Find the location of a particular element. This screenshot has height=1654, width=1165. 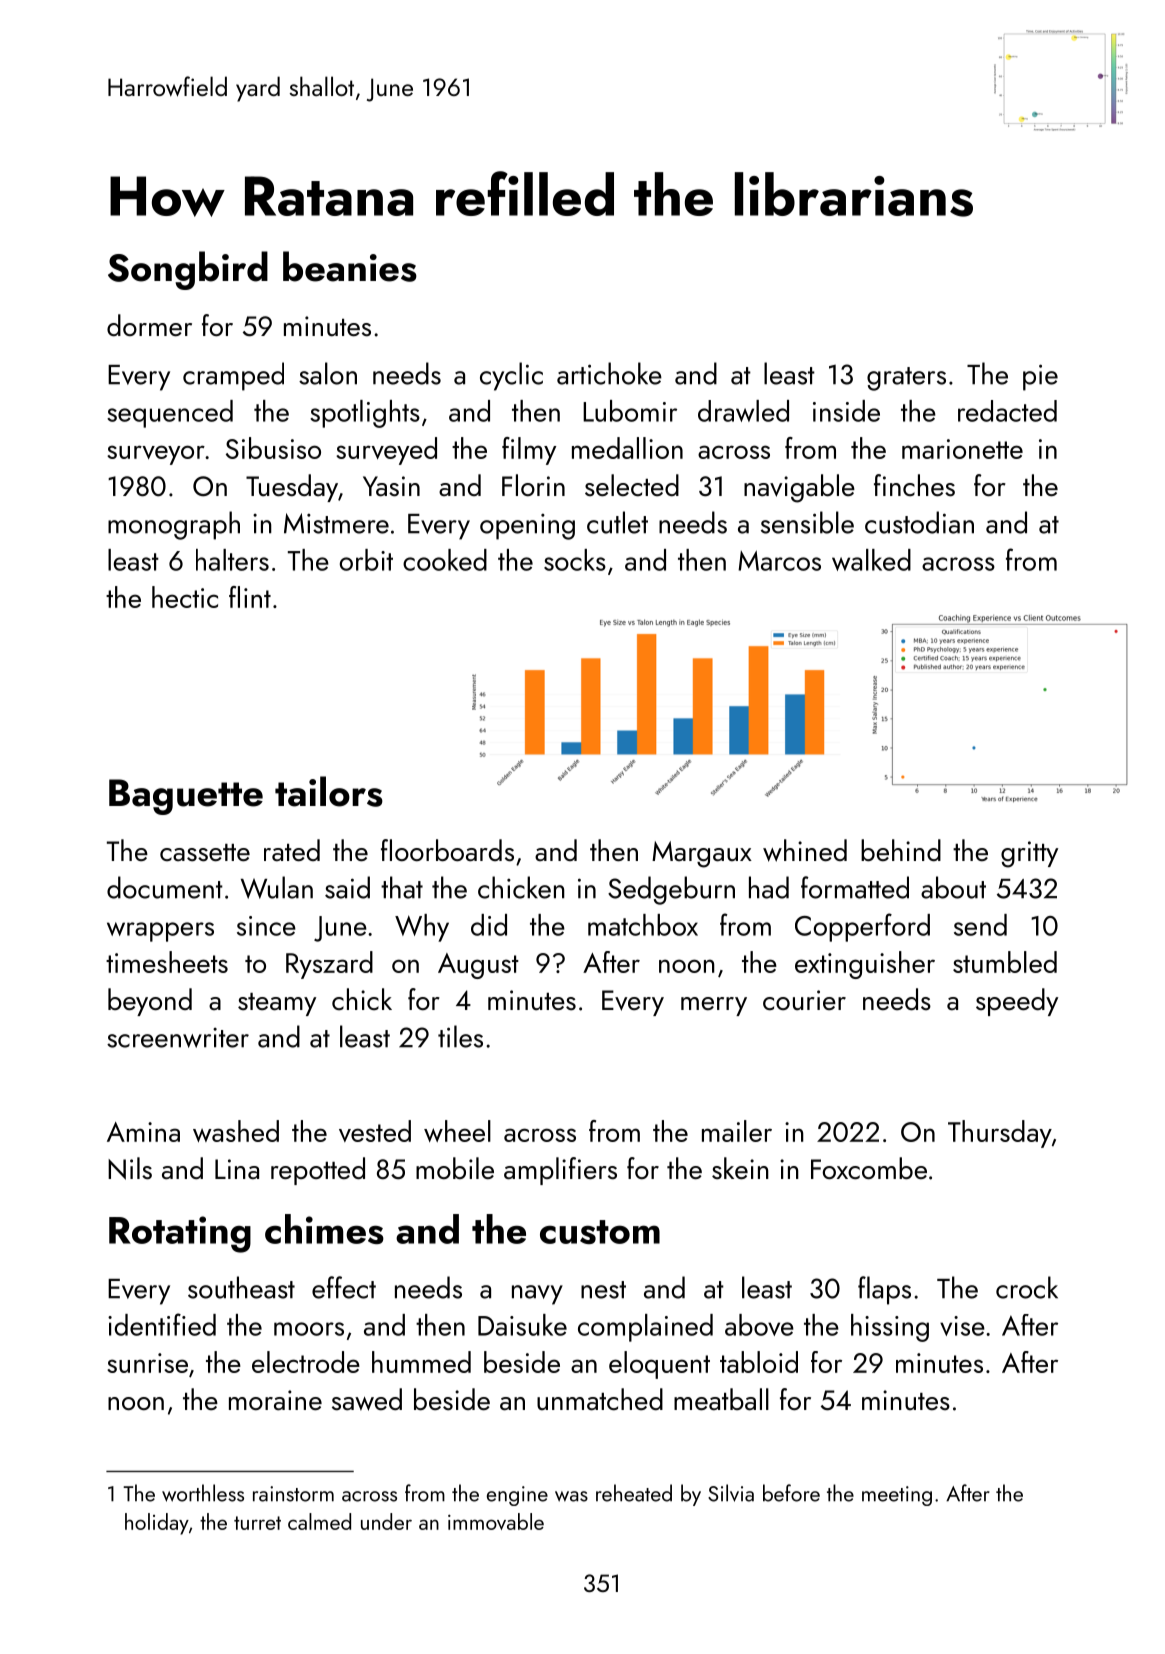

graters is located at coordinates (906, 379).
